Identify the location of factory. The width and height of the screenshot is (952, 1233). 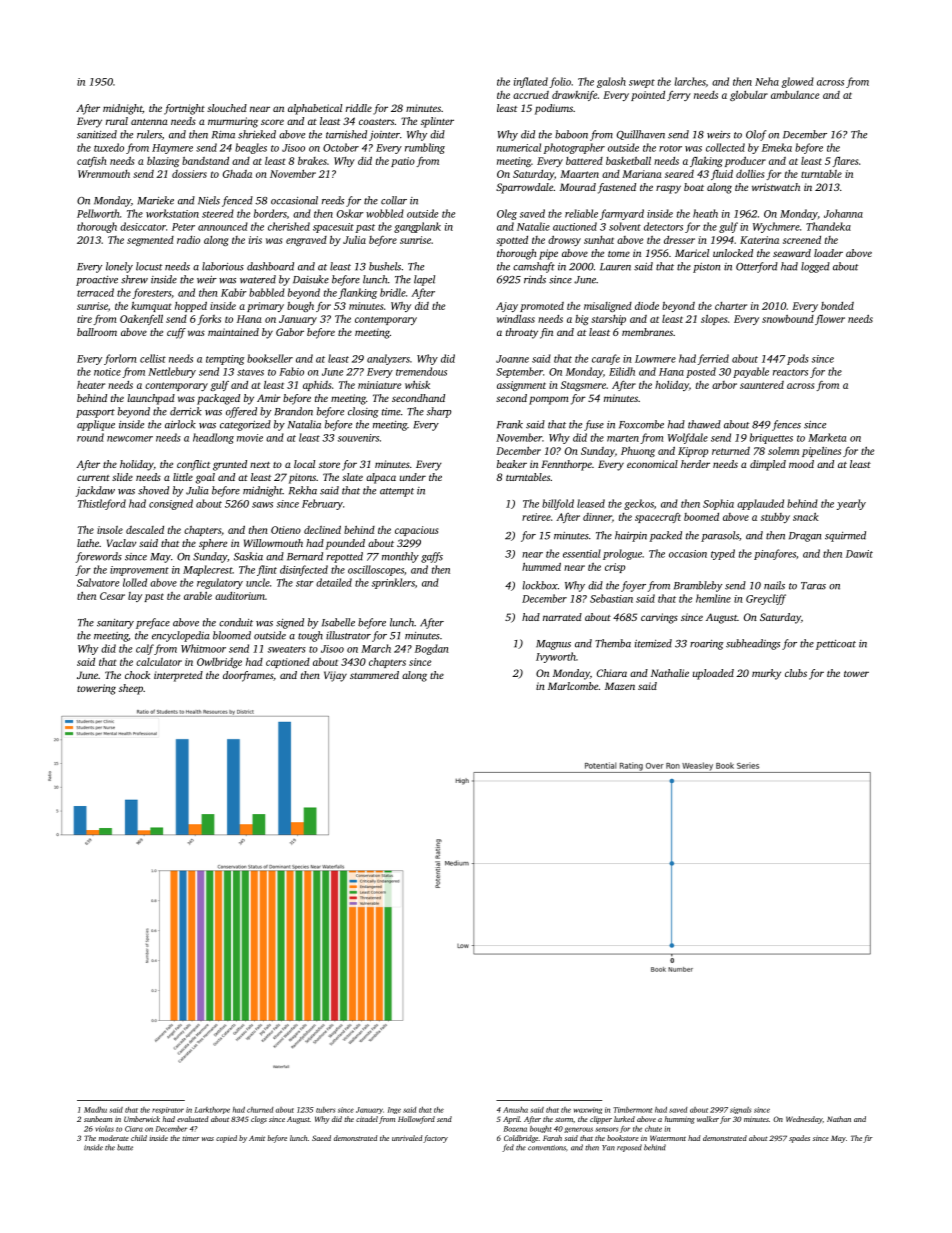
(435, 1139).
